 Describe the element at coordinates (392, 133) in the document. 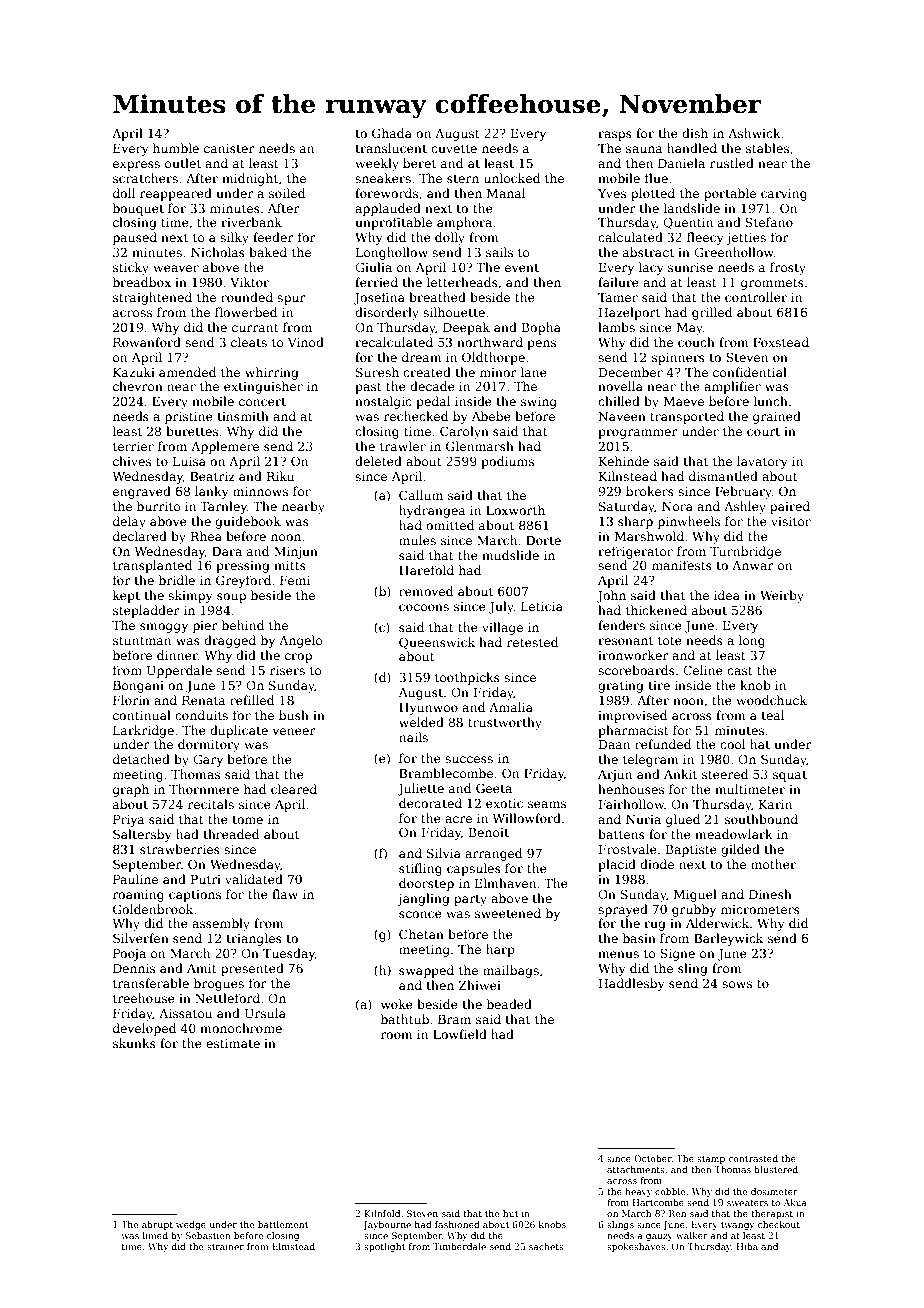

I see `Ghada` at that location.
